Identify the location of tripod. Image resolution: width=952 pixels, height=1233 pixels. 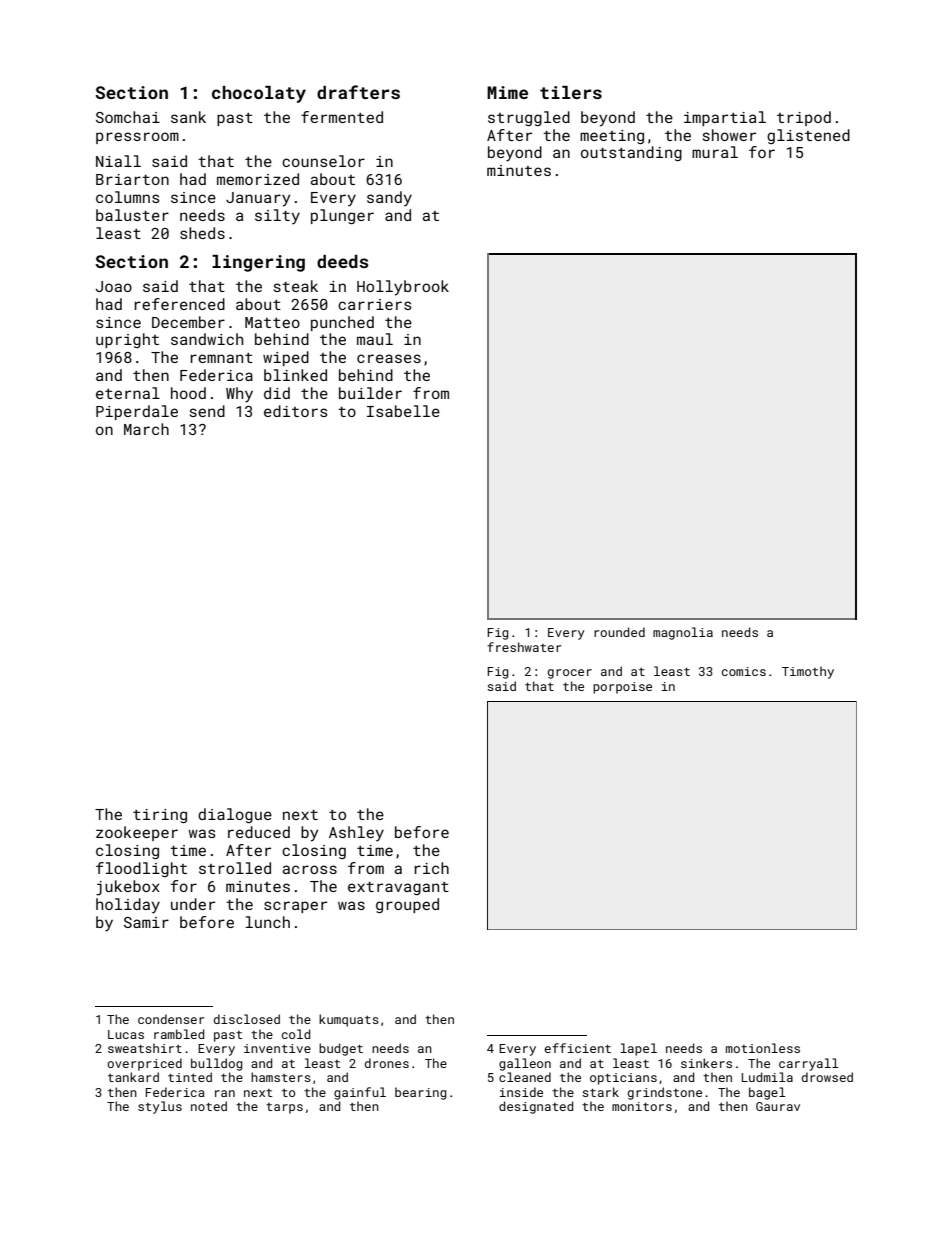
(804, 118).
